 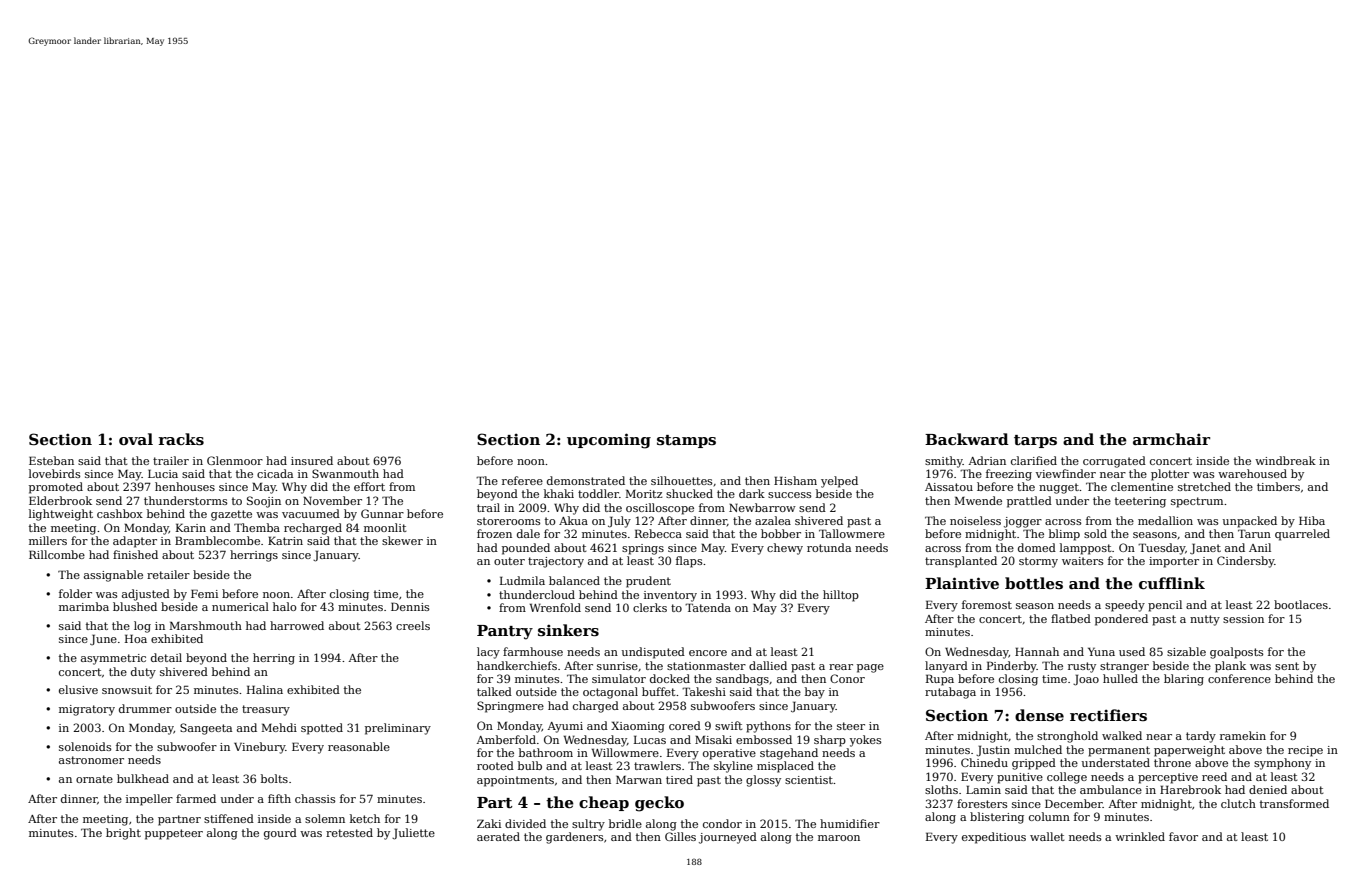 I want to click on Gilles, so click(x=680, y=836).
